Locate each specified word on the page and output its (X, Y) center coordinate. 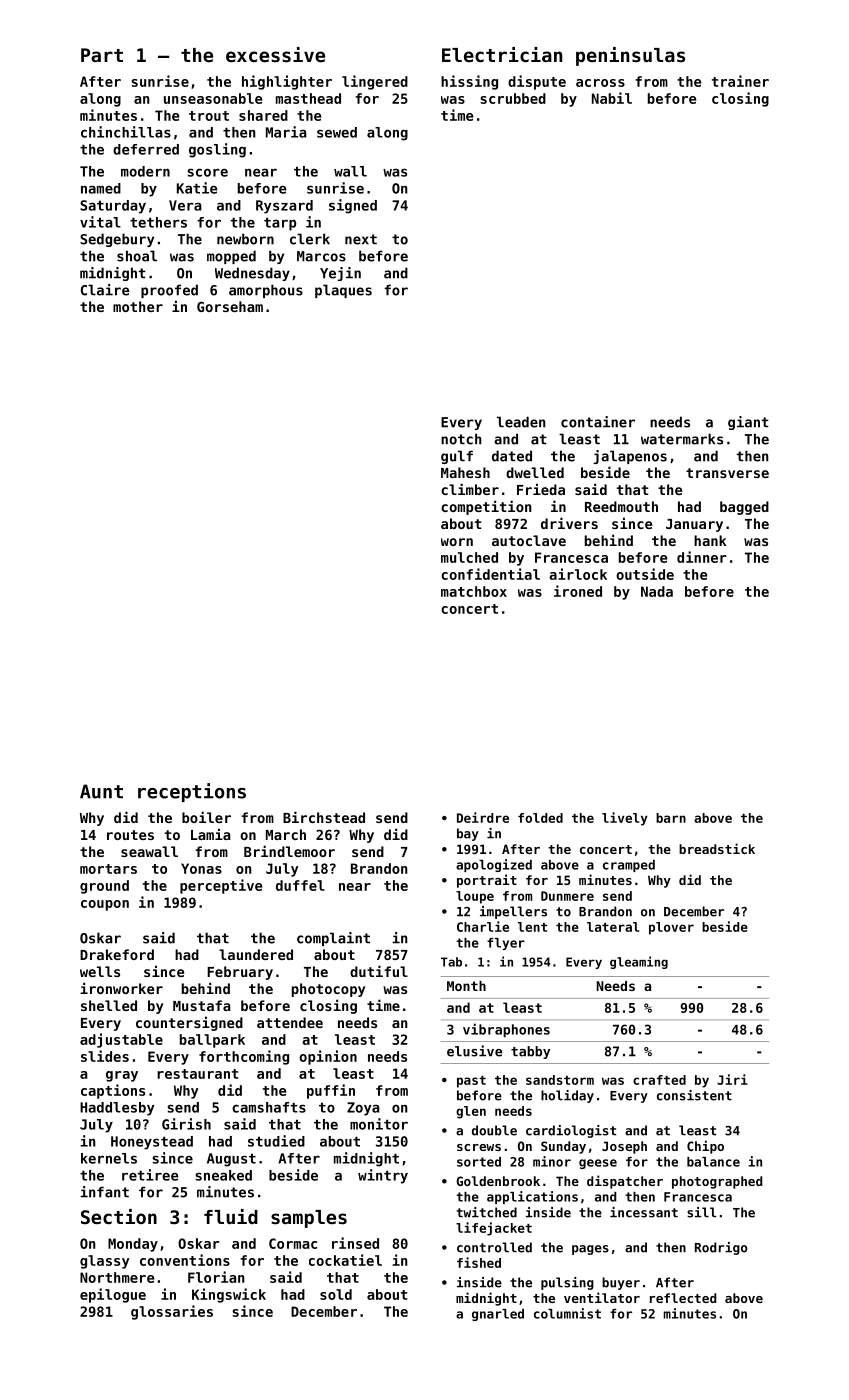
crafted (659, 1080)
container (598, 422)
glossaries (172, 1312)
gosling (217, 150)
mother (138, 306)
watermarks (682, 439)
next (361, 239)
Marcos (321, 256)
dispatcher (625, 1182)
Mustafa (202, 1005)
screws (479, 1147)
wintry (383, 1176)
